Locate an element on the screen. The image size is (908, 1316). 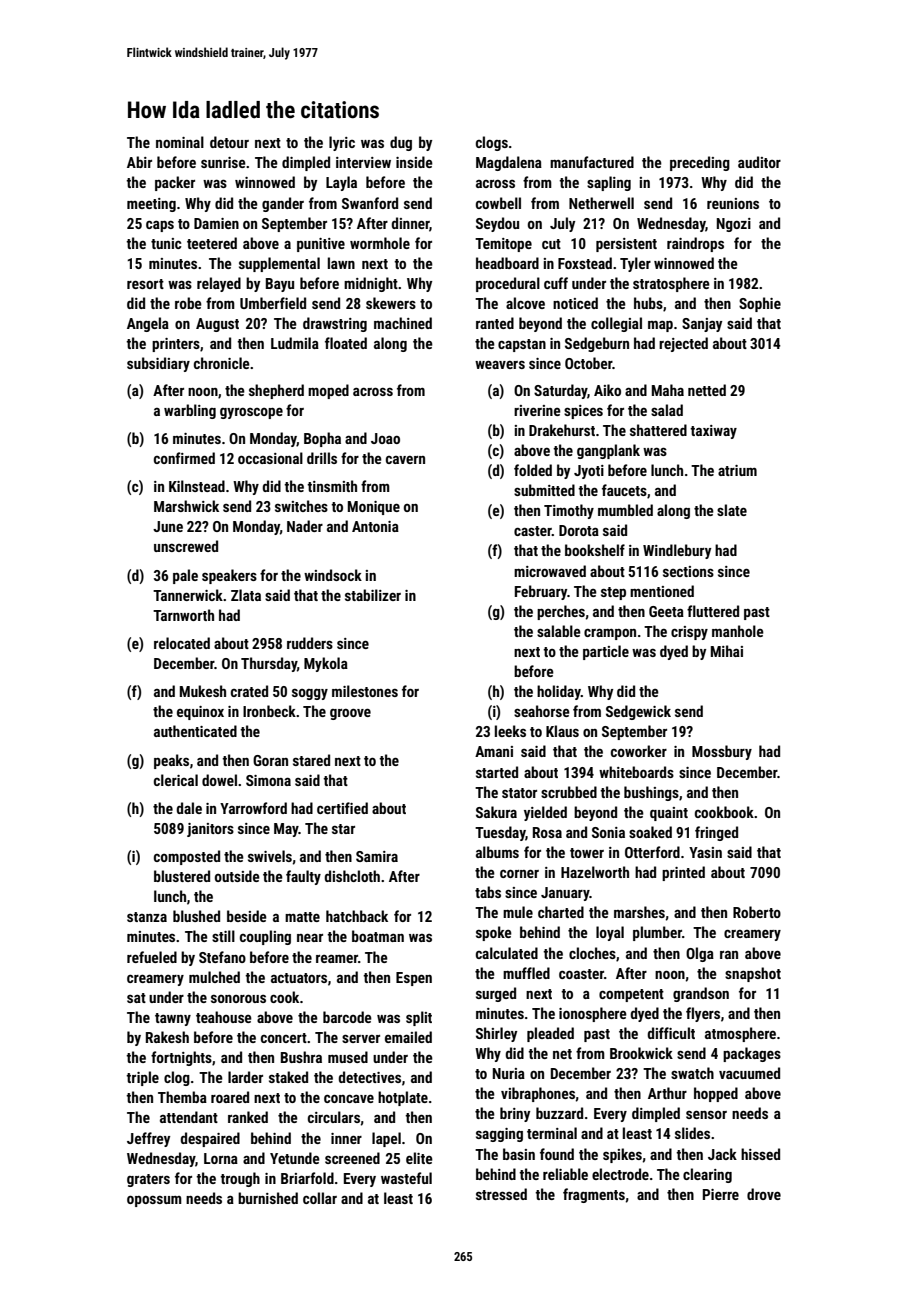
Maha is located at coordinates (668, 390).
